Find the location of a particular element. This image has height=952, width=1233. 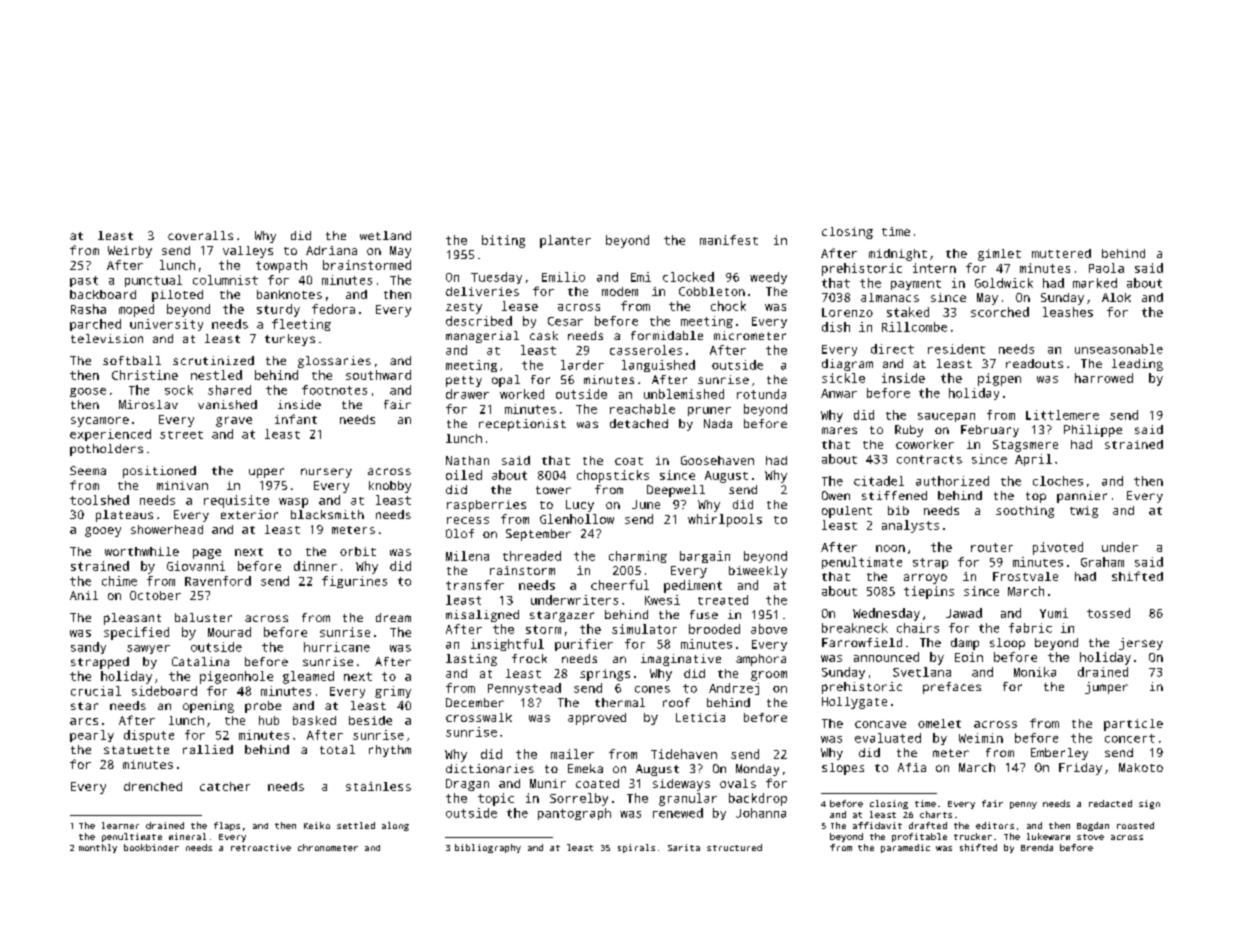

chairs is located at coordinates (918, 628).
